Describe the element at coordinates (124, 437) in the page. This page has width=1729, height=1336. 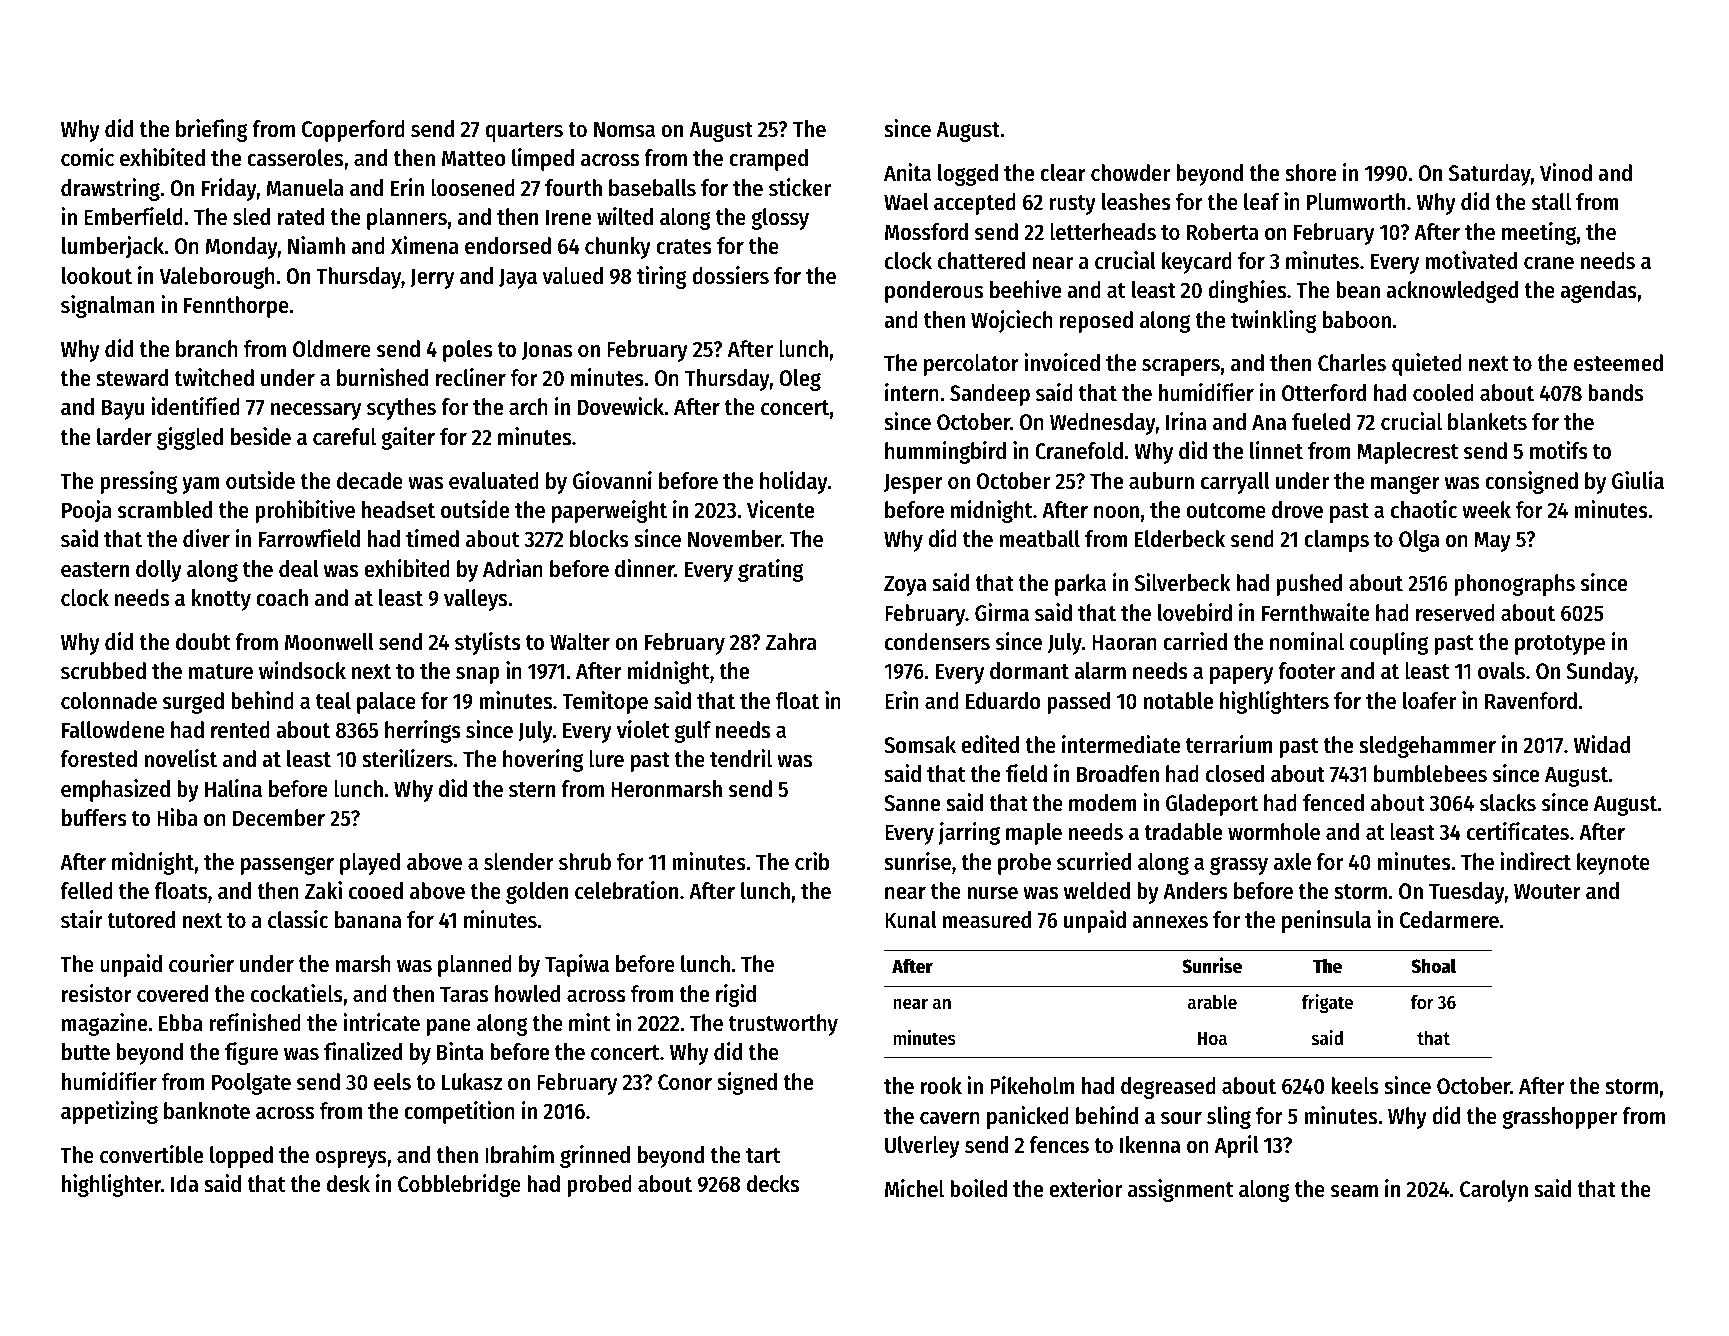
I see `larder` at that location.
